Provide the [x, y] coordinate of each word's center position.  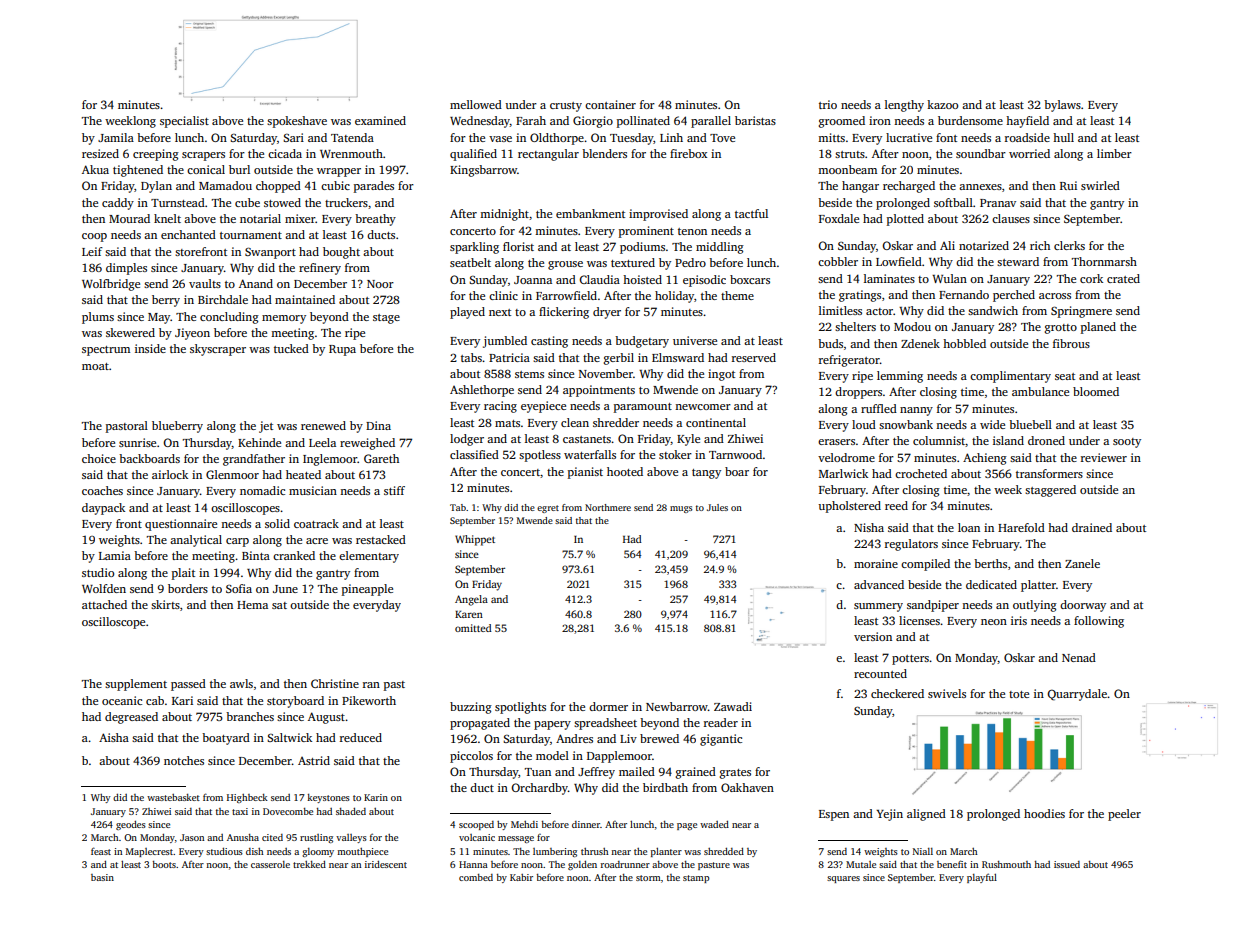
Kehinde [259, 442]
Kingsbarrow [483, 171]
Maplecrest [149, 852]
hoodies [1044, 813]
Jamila [116, 137]
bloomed [1096, 391]
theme [737, 295]
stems [529, 374]
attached [104, 604]
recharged [909, 187]
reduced [361, 737]
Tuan [538, 772]
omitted [473, 628]
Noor [380, 284]
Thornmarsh [1104, 261]
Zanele [1082, 563]
